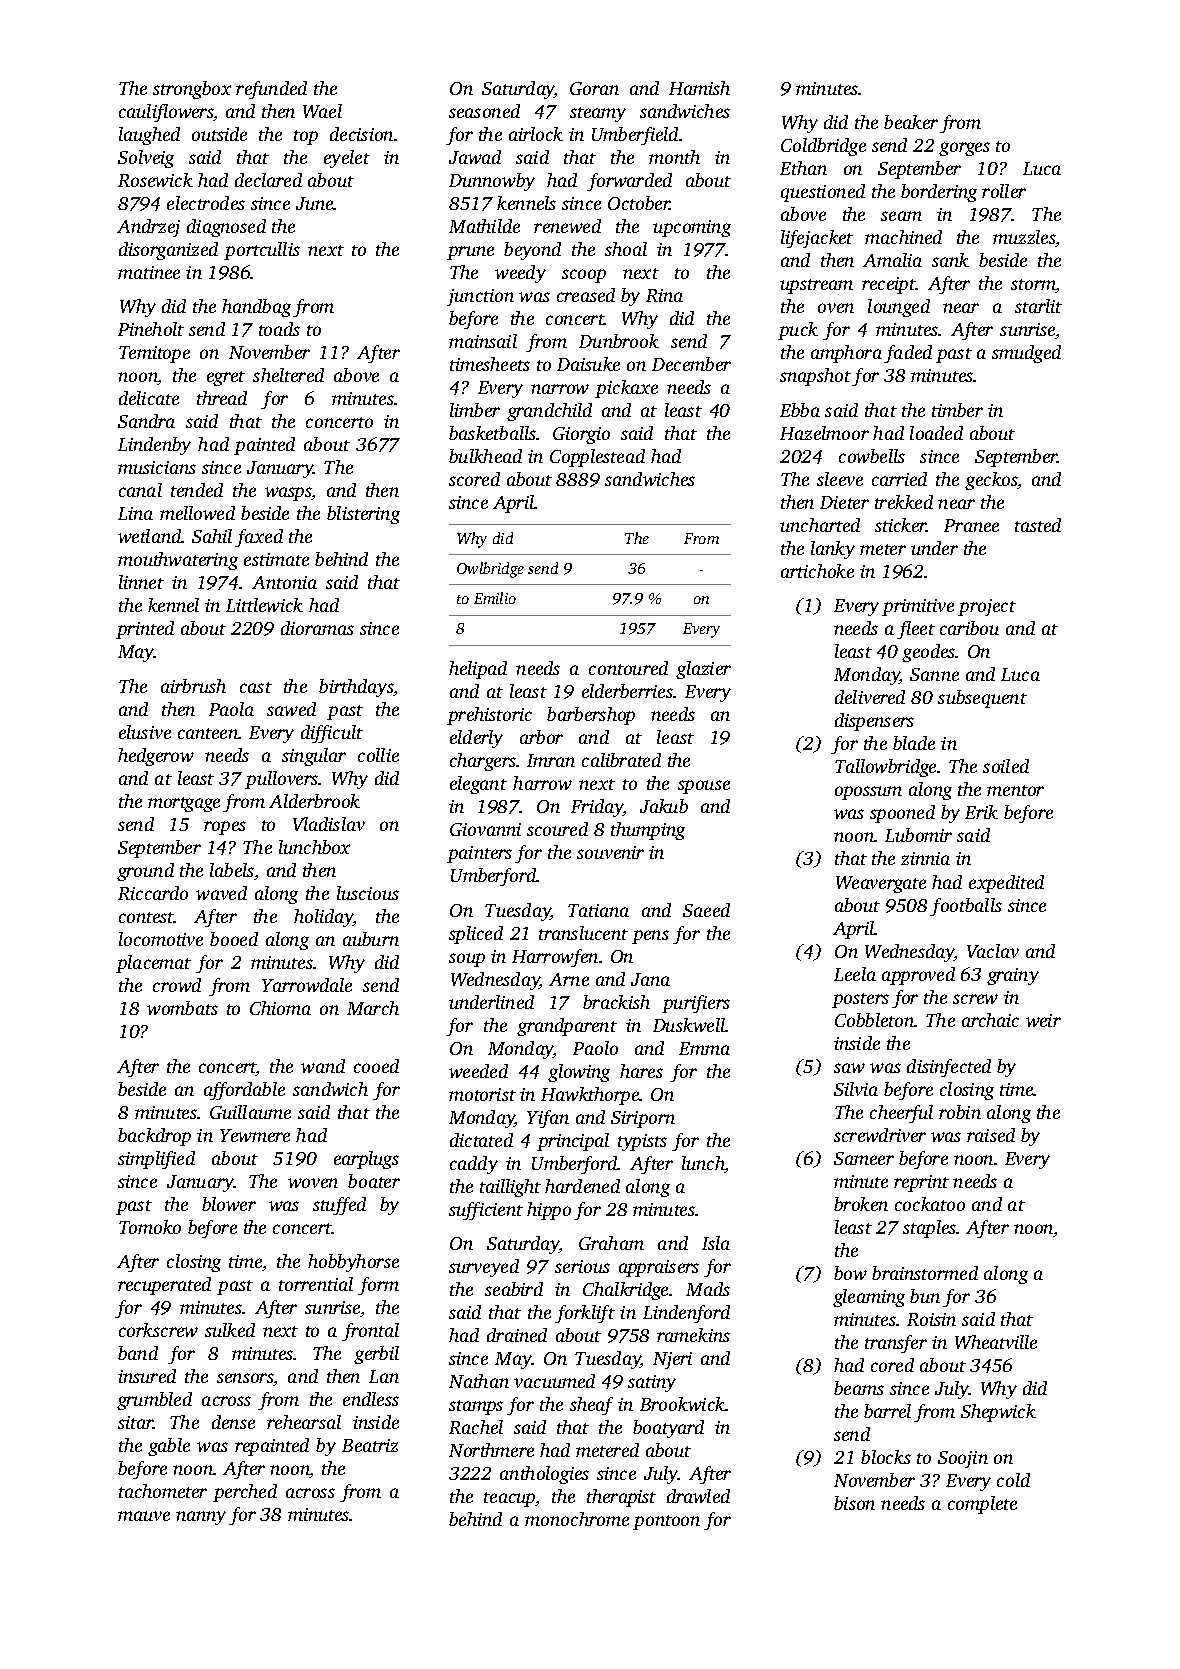 The image size is (1180, 1669). I want to click on pontoon, so click(666, 1522).
